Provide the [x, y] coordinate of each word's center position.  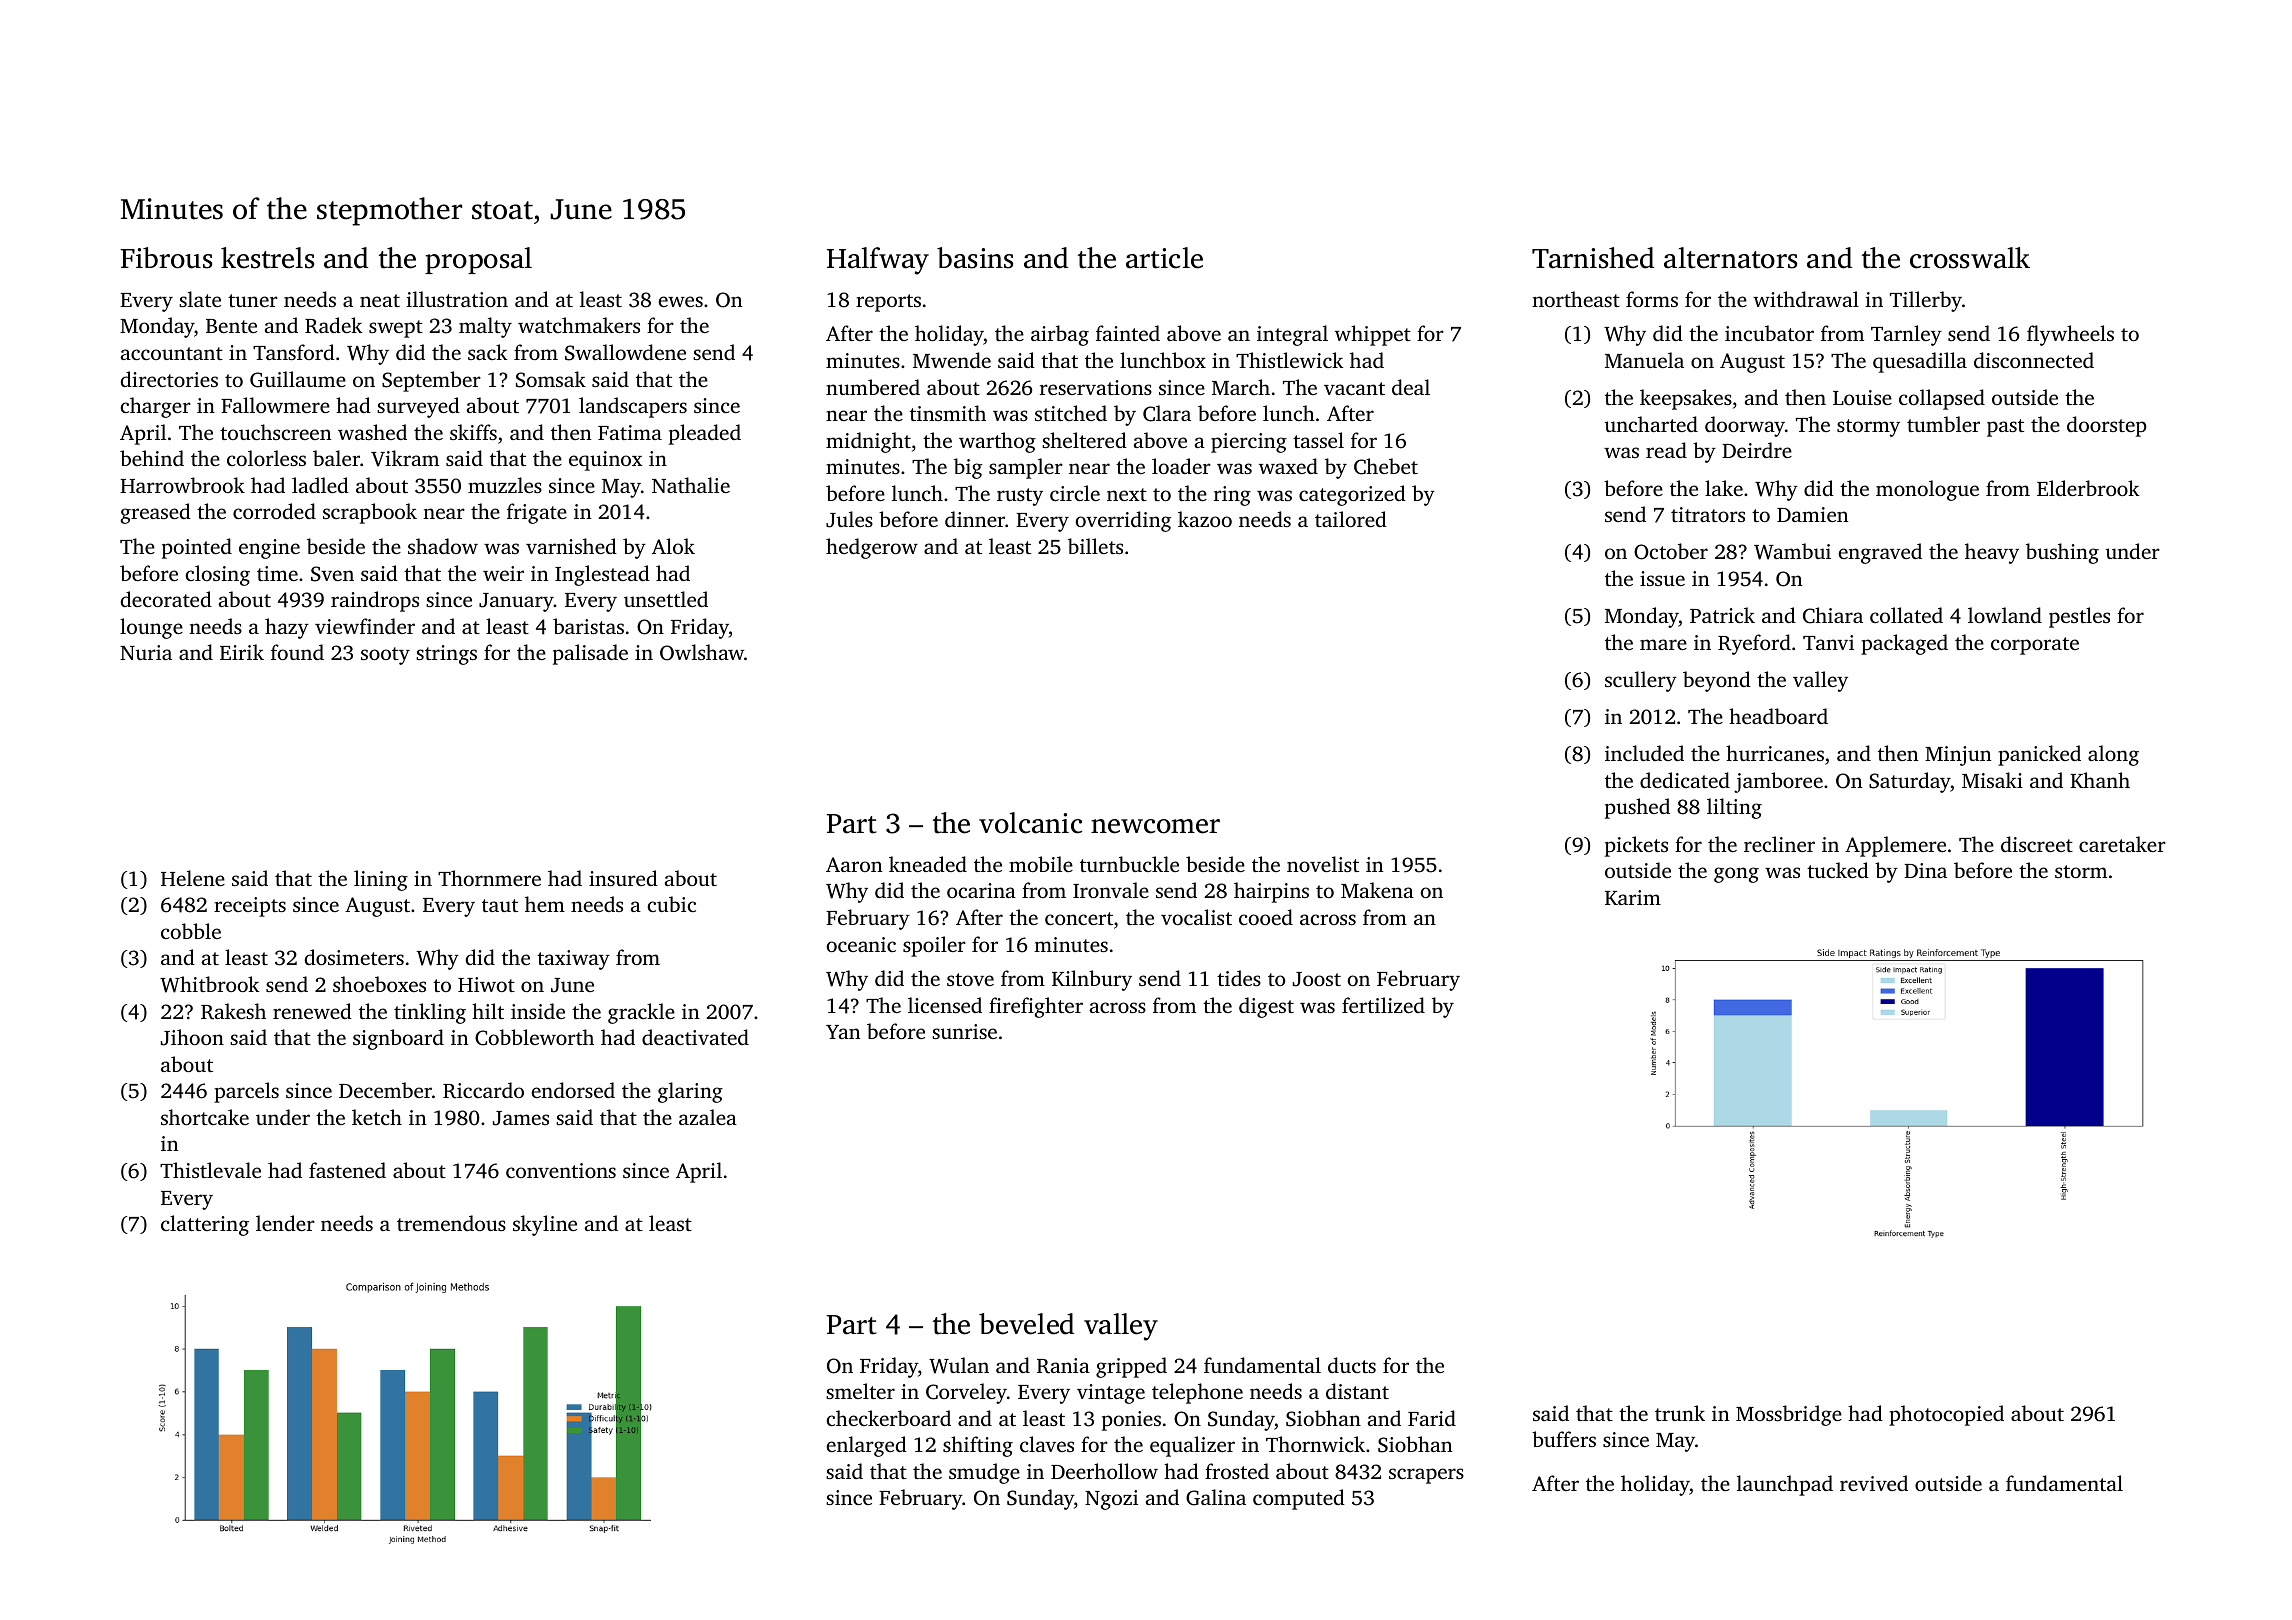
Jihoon [192, 1037]
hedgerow [872, 548]
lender [285, 1223]
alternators [1730, 258]
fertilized [1383, 1005]
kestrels [267, 258]
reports [888, 303]
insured [623, 878]
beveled [1026, 1324]
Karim [1633, 897]
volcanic [1030, 823]
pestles [2079, 617]
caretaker [2122, 844]
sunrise [964, 1031]
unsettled [666, 599]
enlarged [867, 1446]
